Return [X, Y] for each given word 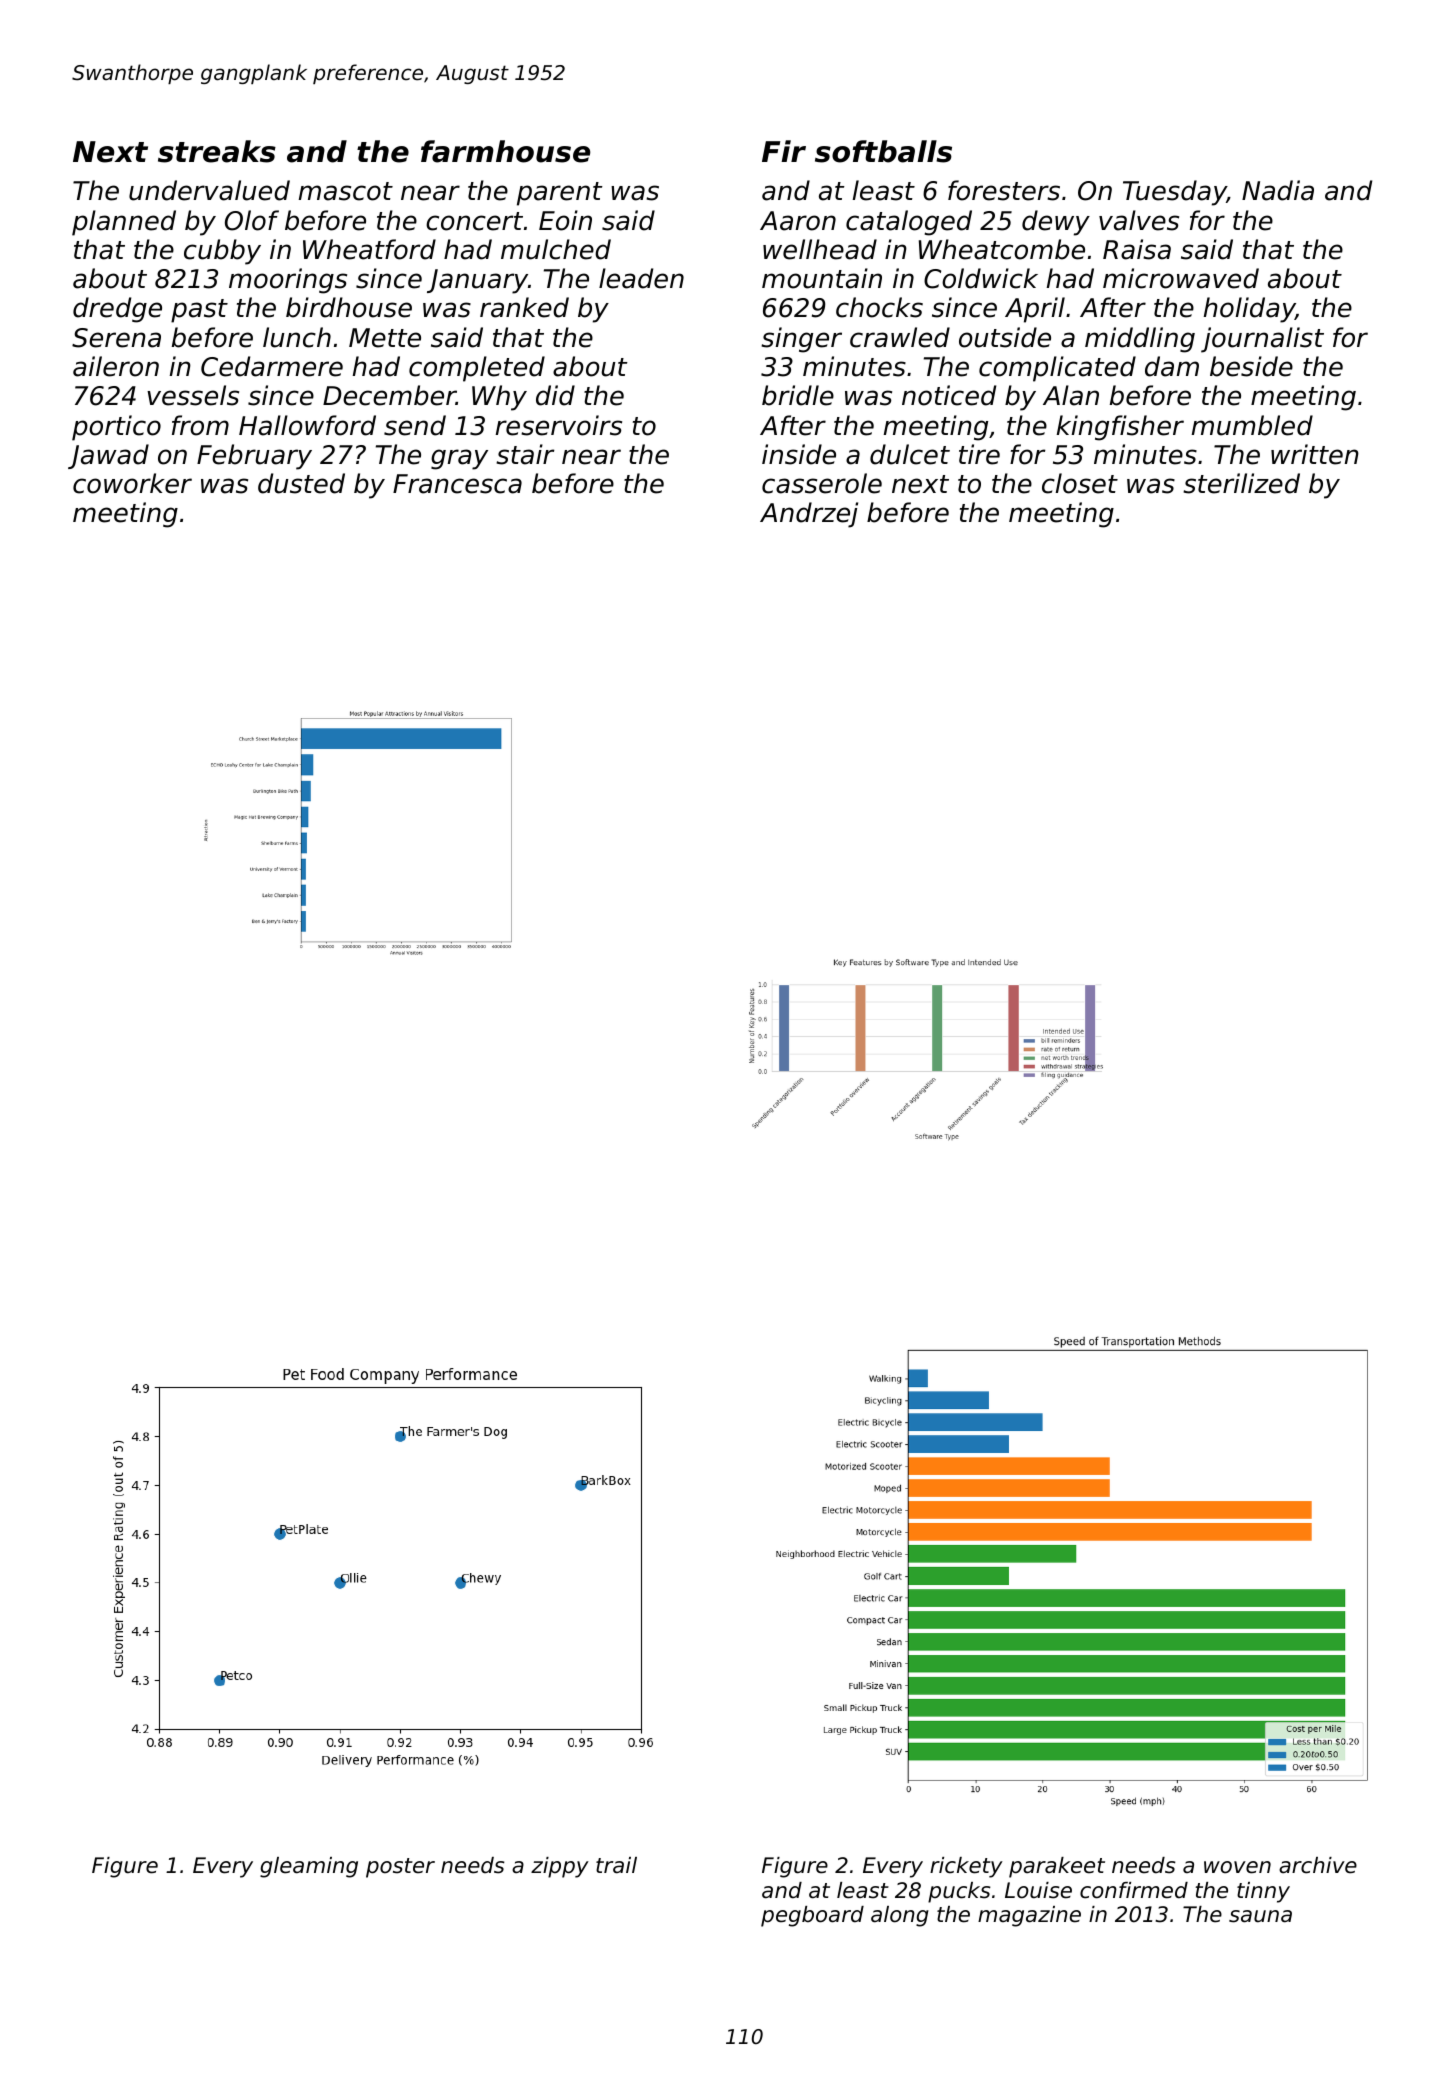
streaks [217, 151]
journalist [1262, 340]
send [415, 425]
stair [525, 454]
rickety [966, 1867]
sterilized [1241, 483]
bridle [798, 395]
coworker [132, 483]
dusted [301, 483]
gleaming [309, 1867]
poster [400, 1868]
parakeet [1057, 1867]
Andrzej [809, 515]
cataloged [909, 223]
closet [1080, 483]
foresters [1004, 190]
